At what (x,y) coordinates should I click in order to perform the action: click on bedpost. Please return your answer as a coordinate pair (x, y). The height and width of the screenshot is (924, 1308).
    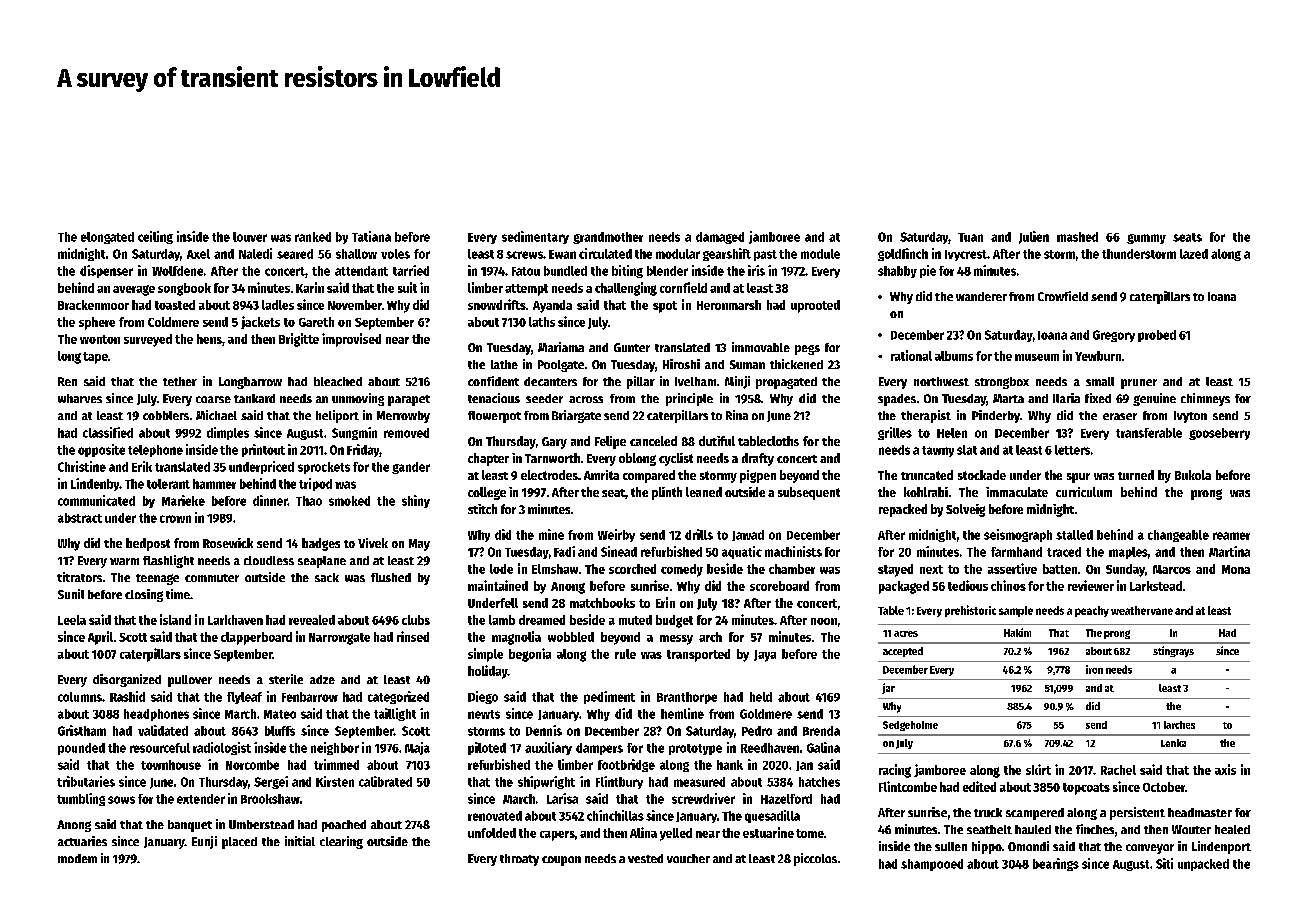
    Looking at the image, I should click on (148, 544).
